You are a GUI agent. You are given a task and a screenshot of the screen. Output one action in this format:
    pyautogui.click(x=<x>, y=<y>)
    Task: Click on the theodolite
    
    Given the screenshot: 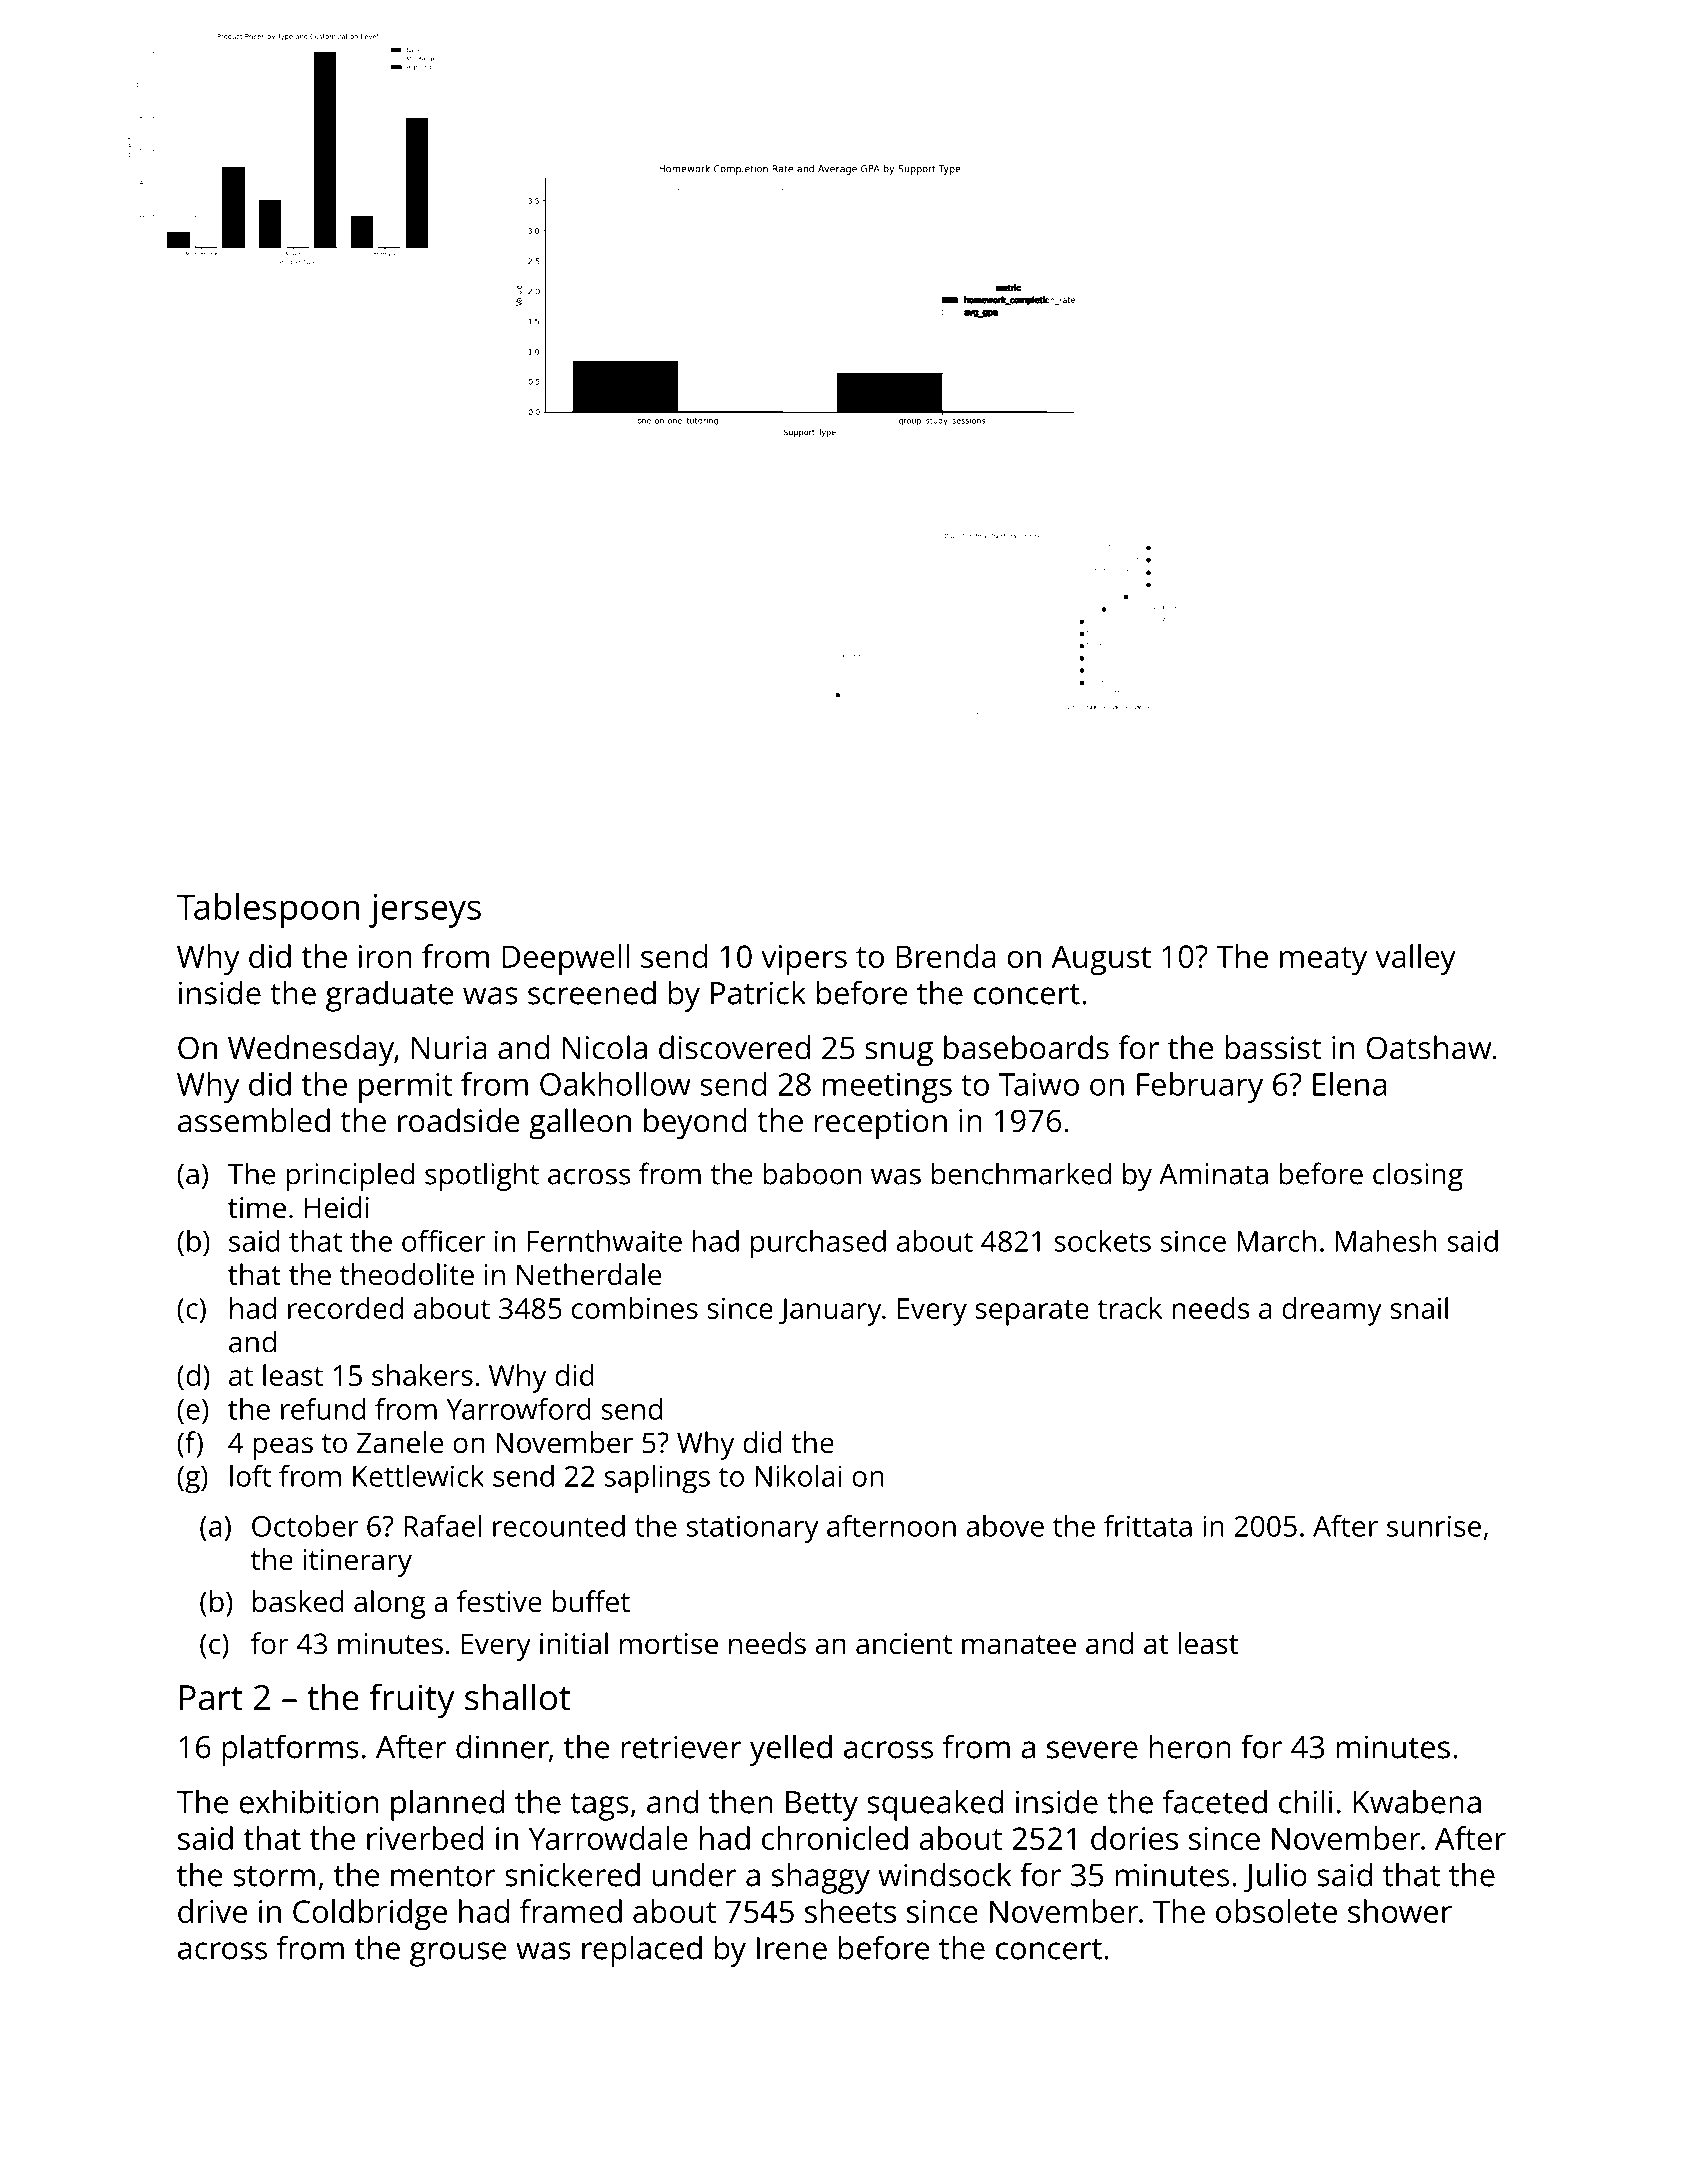 What is the action you would take?
    pyautogui.click(x=407, y=1274)
